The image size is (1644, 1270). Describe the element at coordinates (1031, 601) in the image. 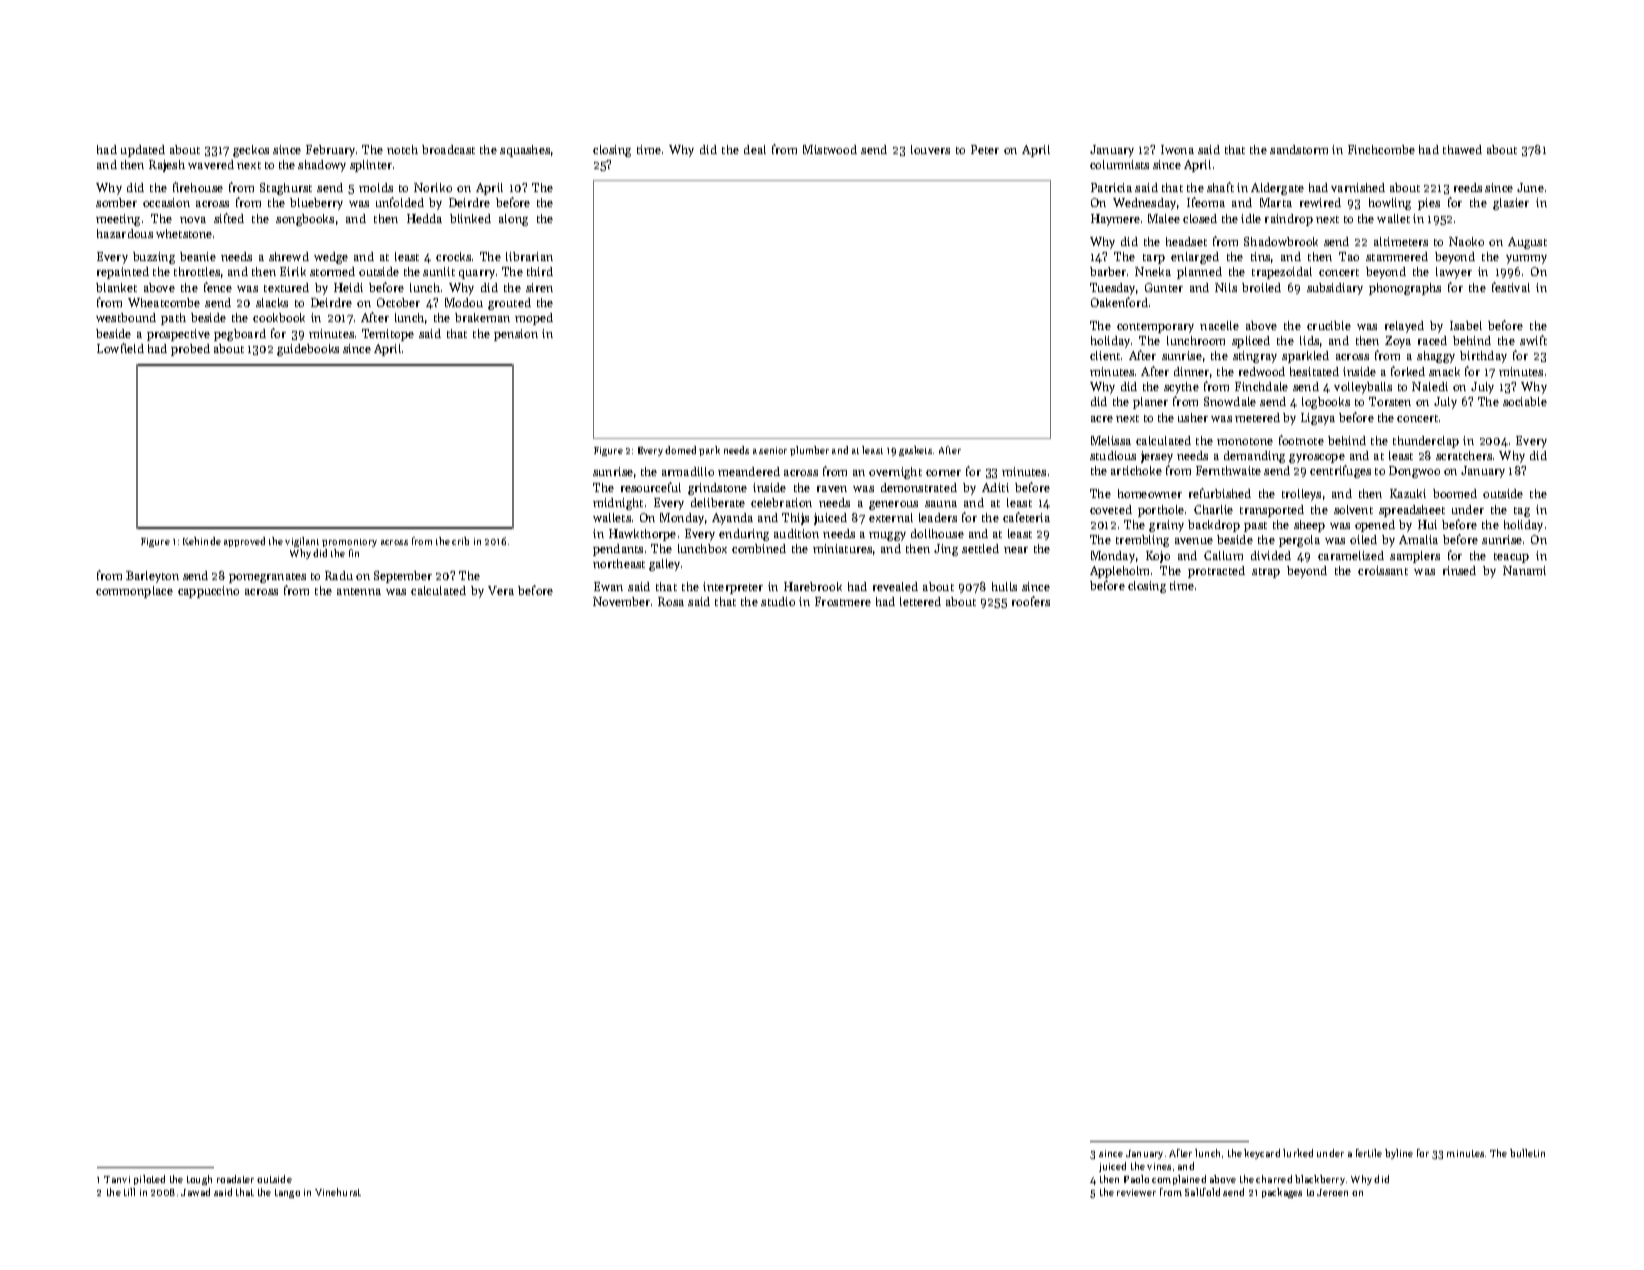

I see `roofers` at that location.
